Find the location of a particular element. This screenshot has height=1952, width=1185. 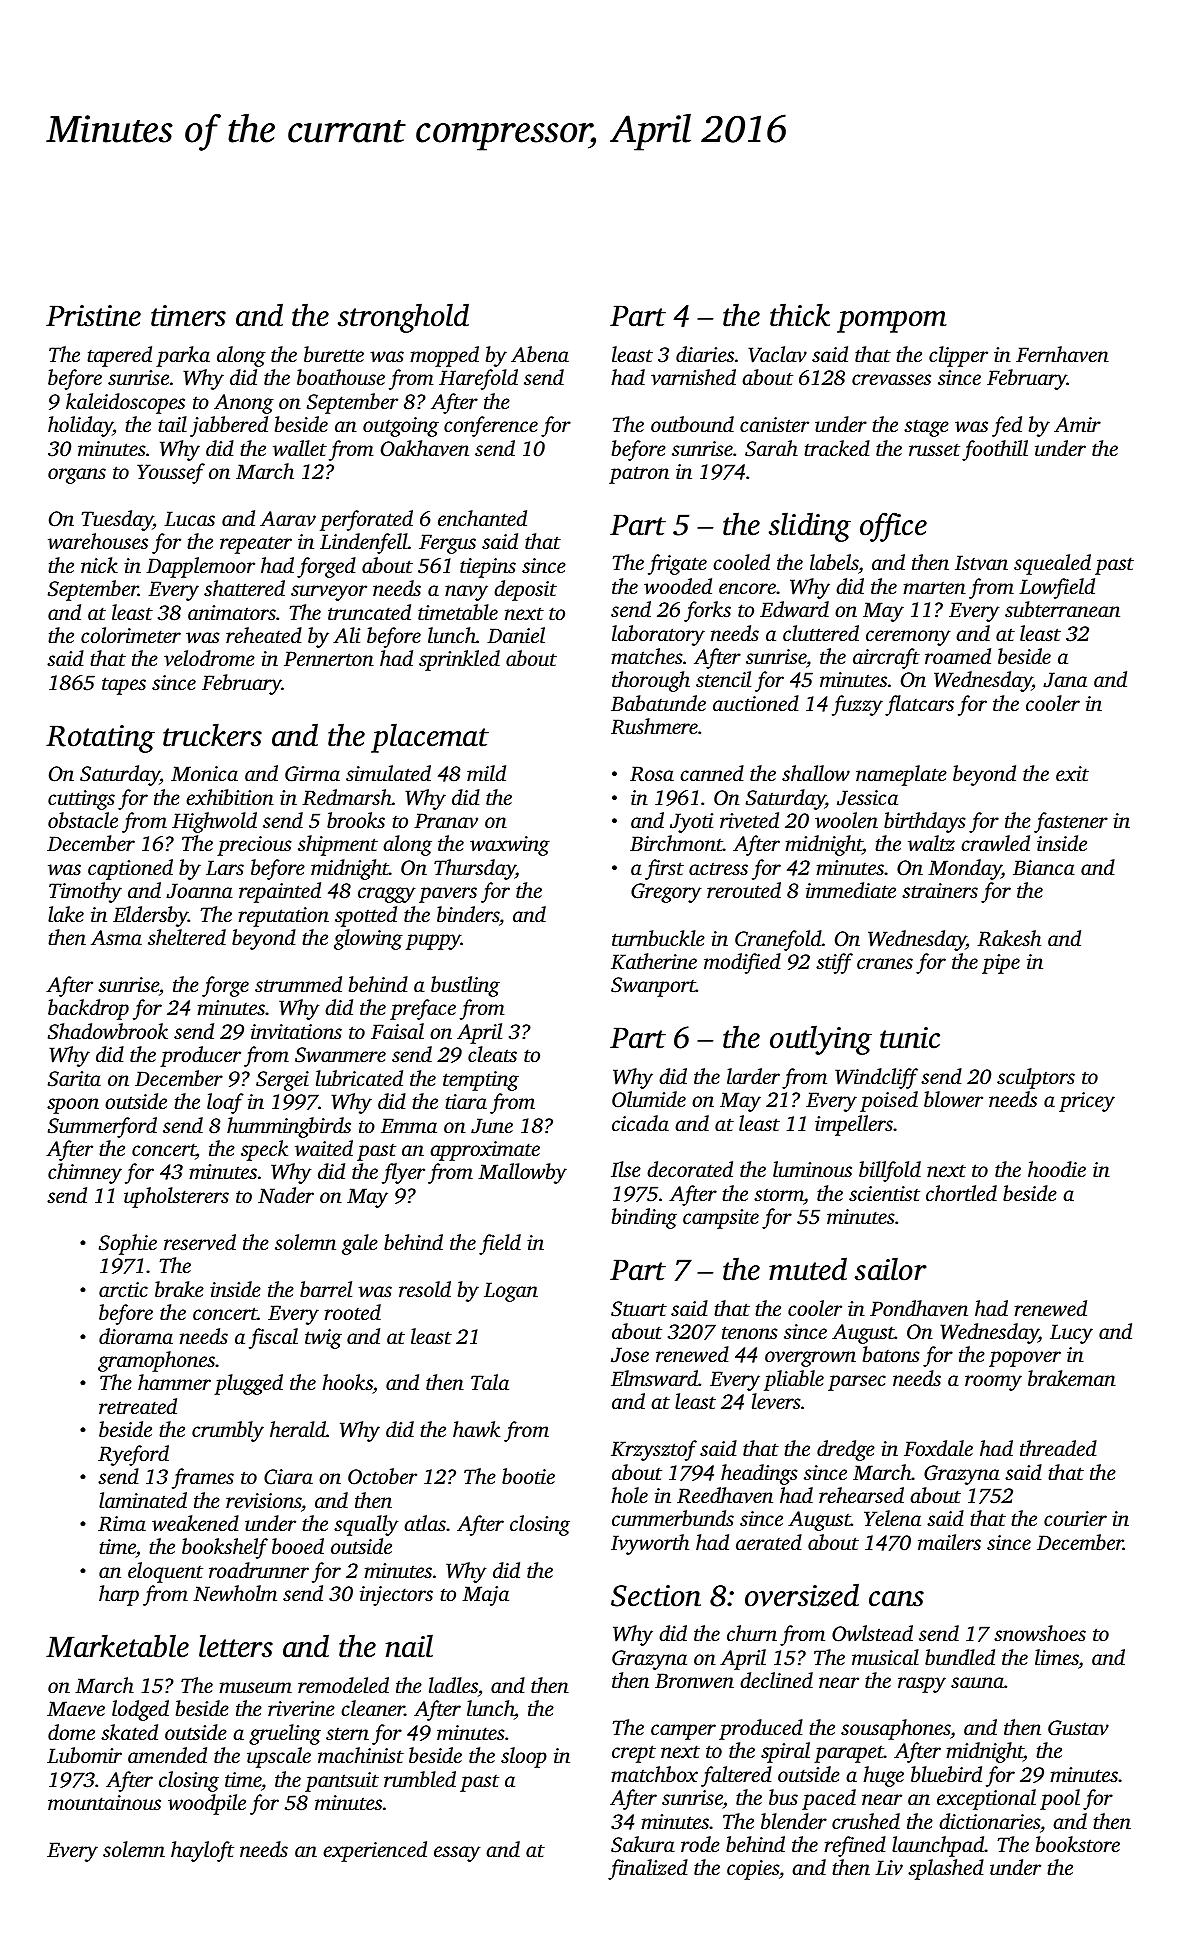

Mallowby is located at coordinates (522, 1173).
